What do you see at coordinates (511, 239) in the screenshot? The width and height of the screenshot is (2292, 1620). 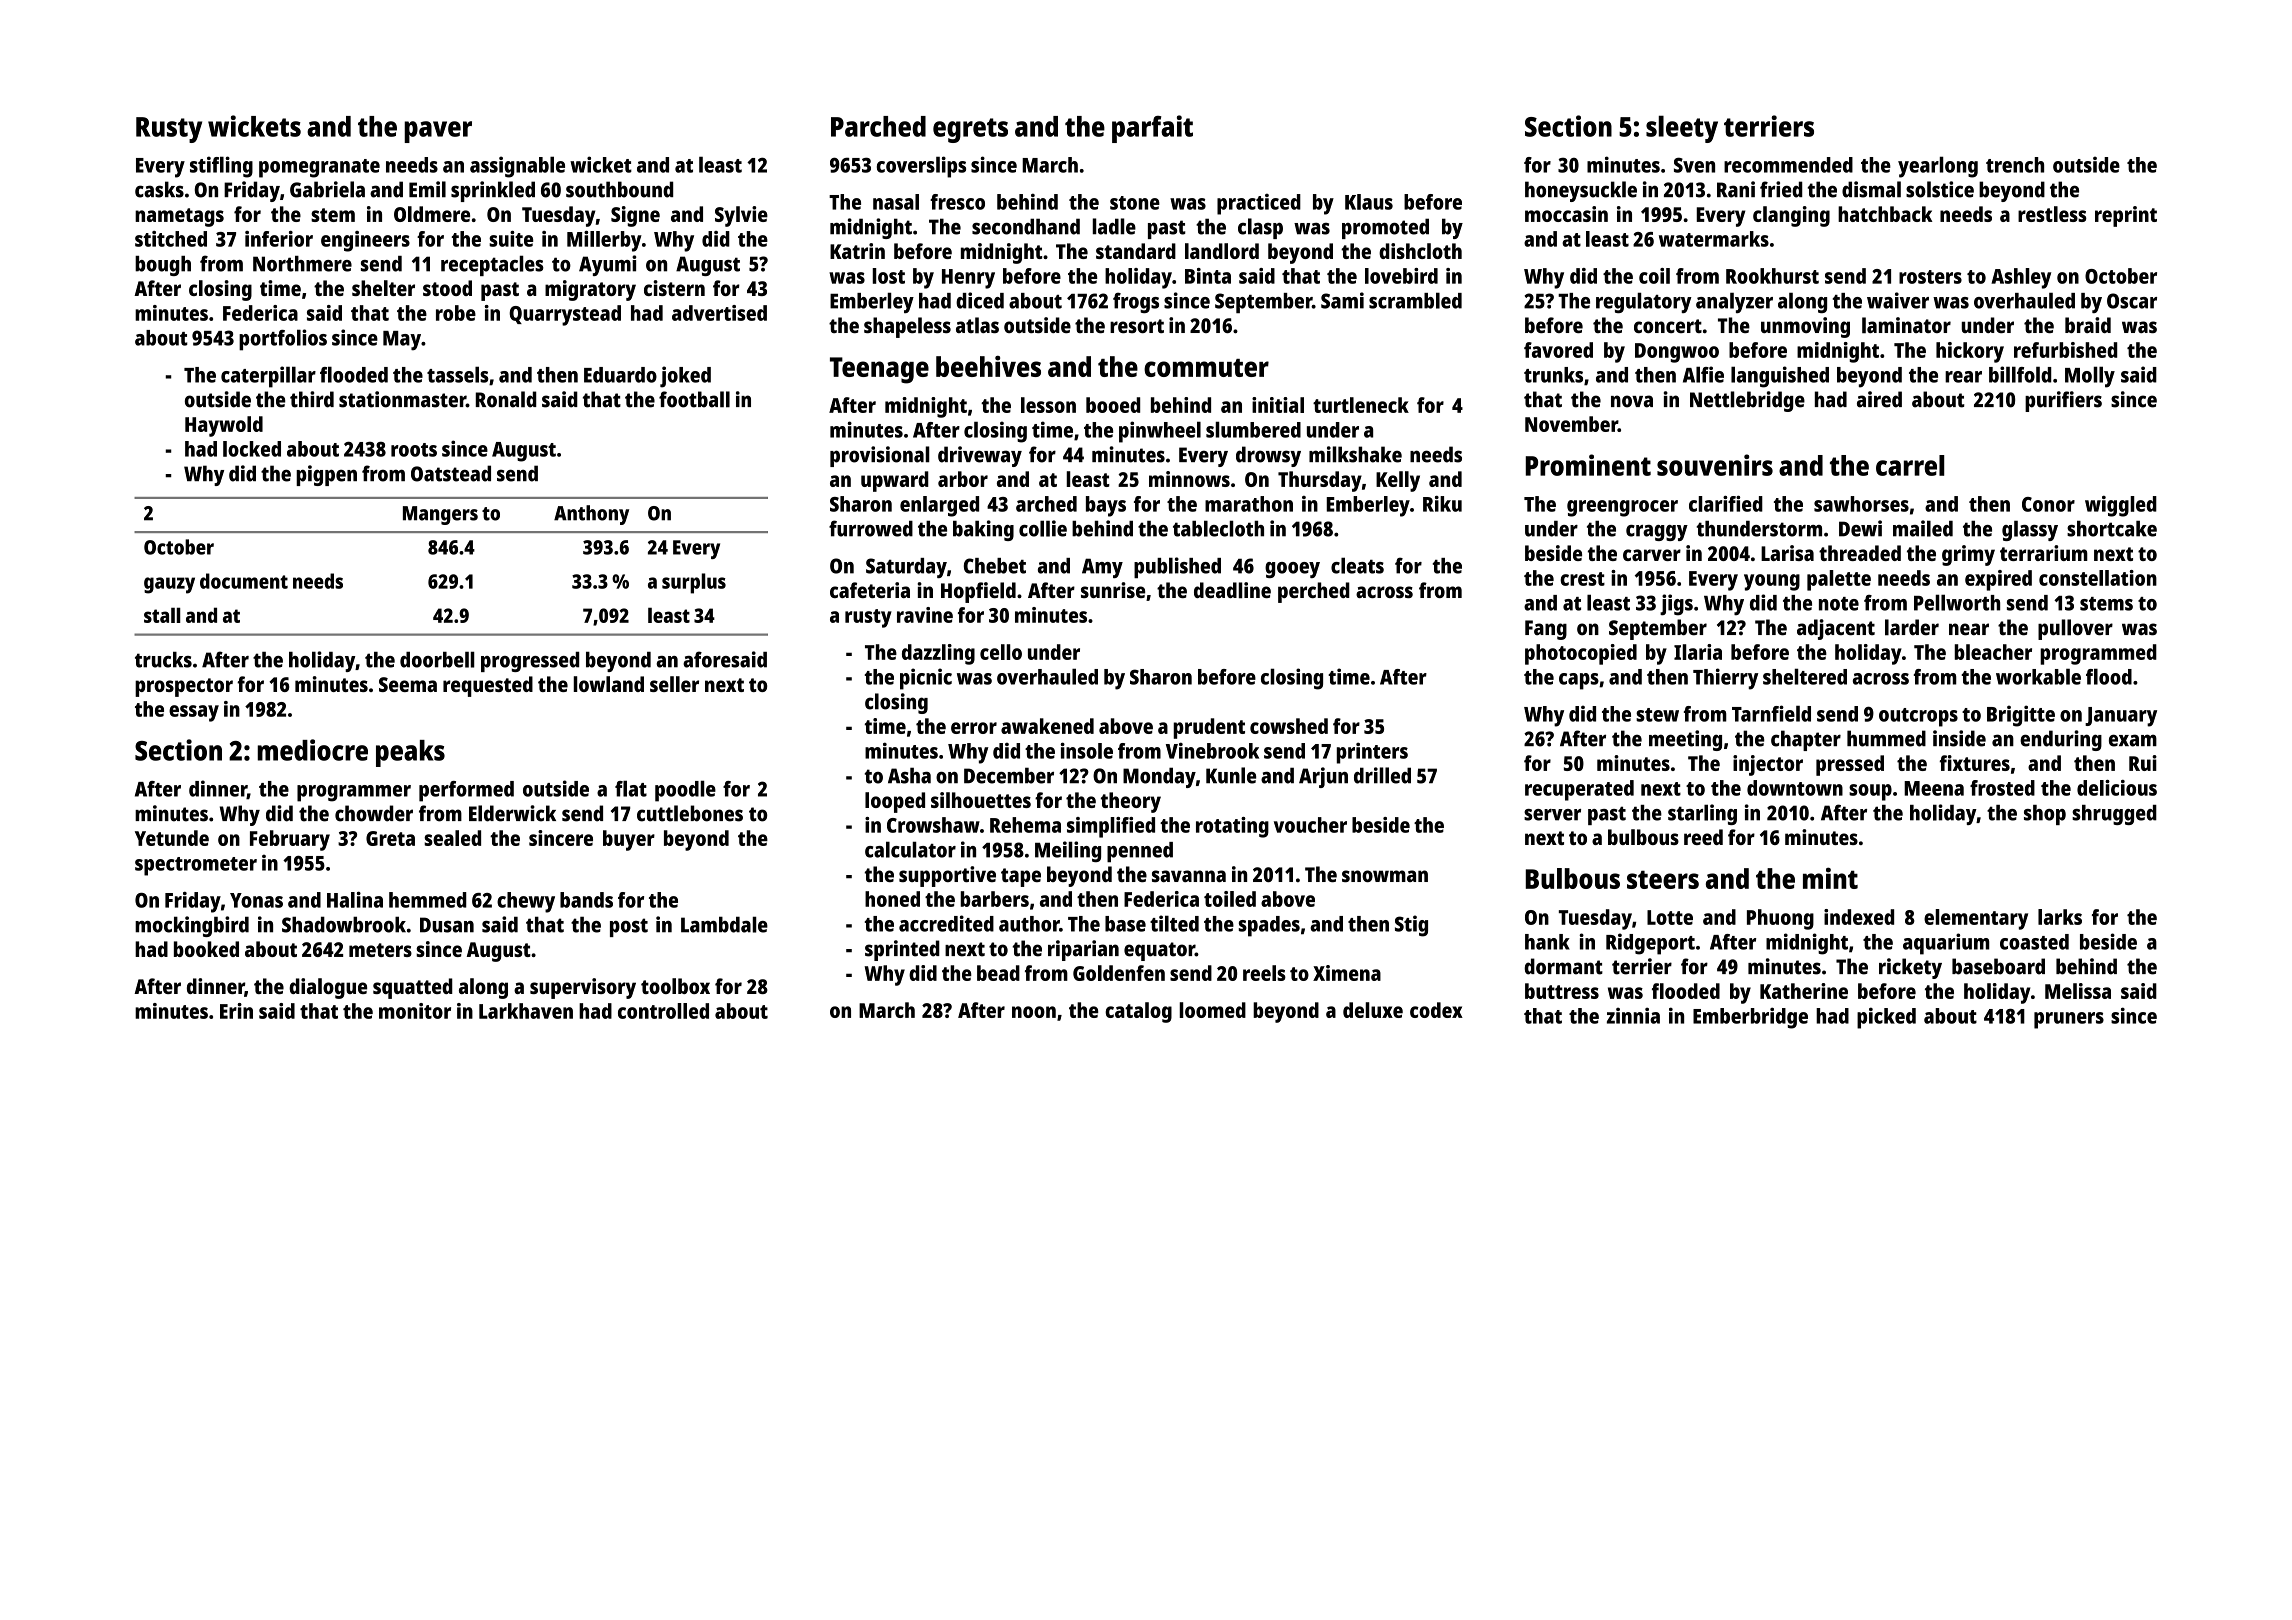 I see `suite` at bounding box center [511, 239].
